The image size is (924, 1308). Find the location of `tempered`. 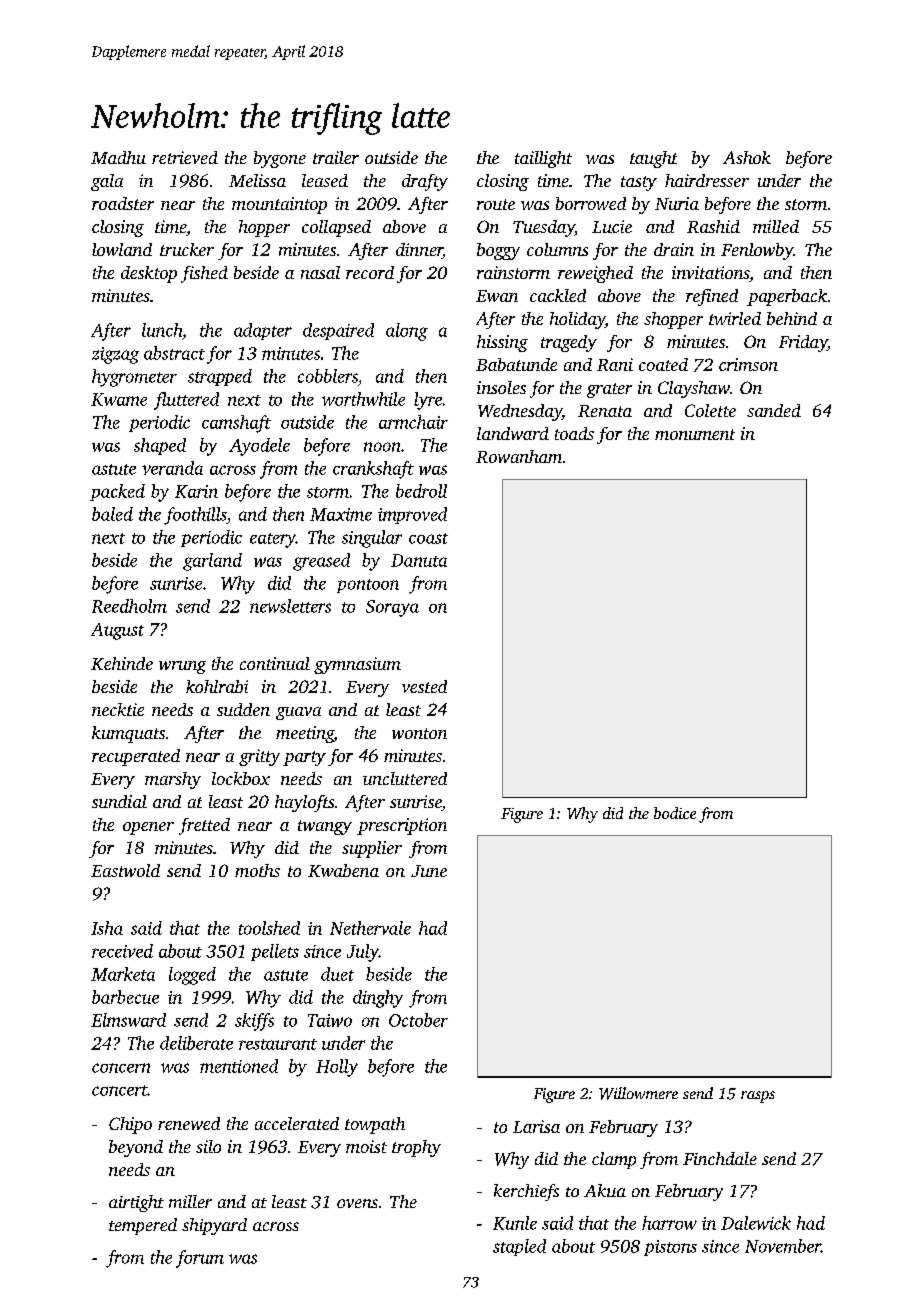

tempered is located at coordinates (143, 1226).
